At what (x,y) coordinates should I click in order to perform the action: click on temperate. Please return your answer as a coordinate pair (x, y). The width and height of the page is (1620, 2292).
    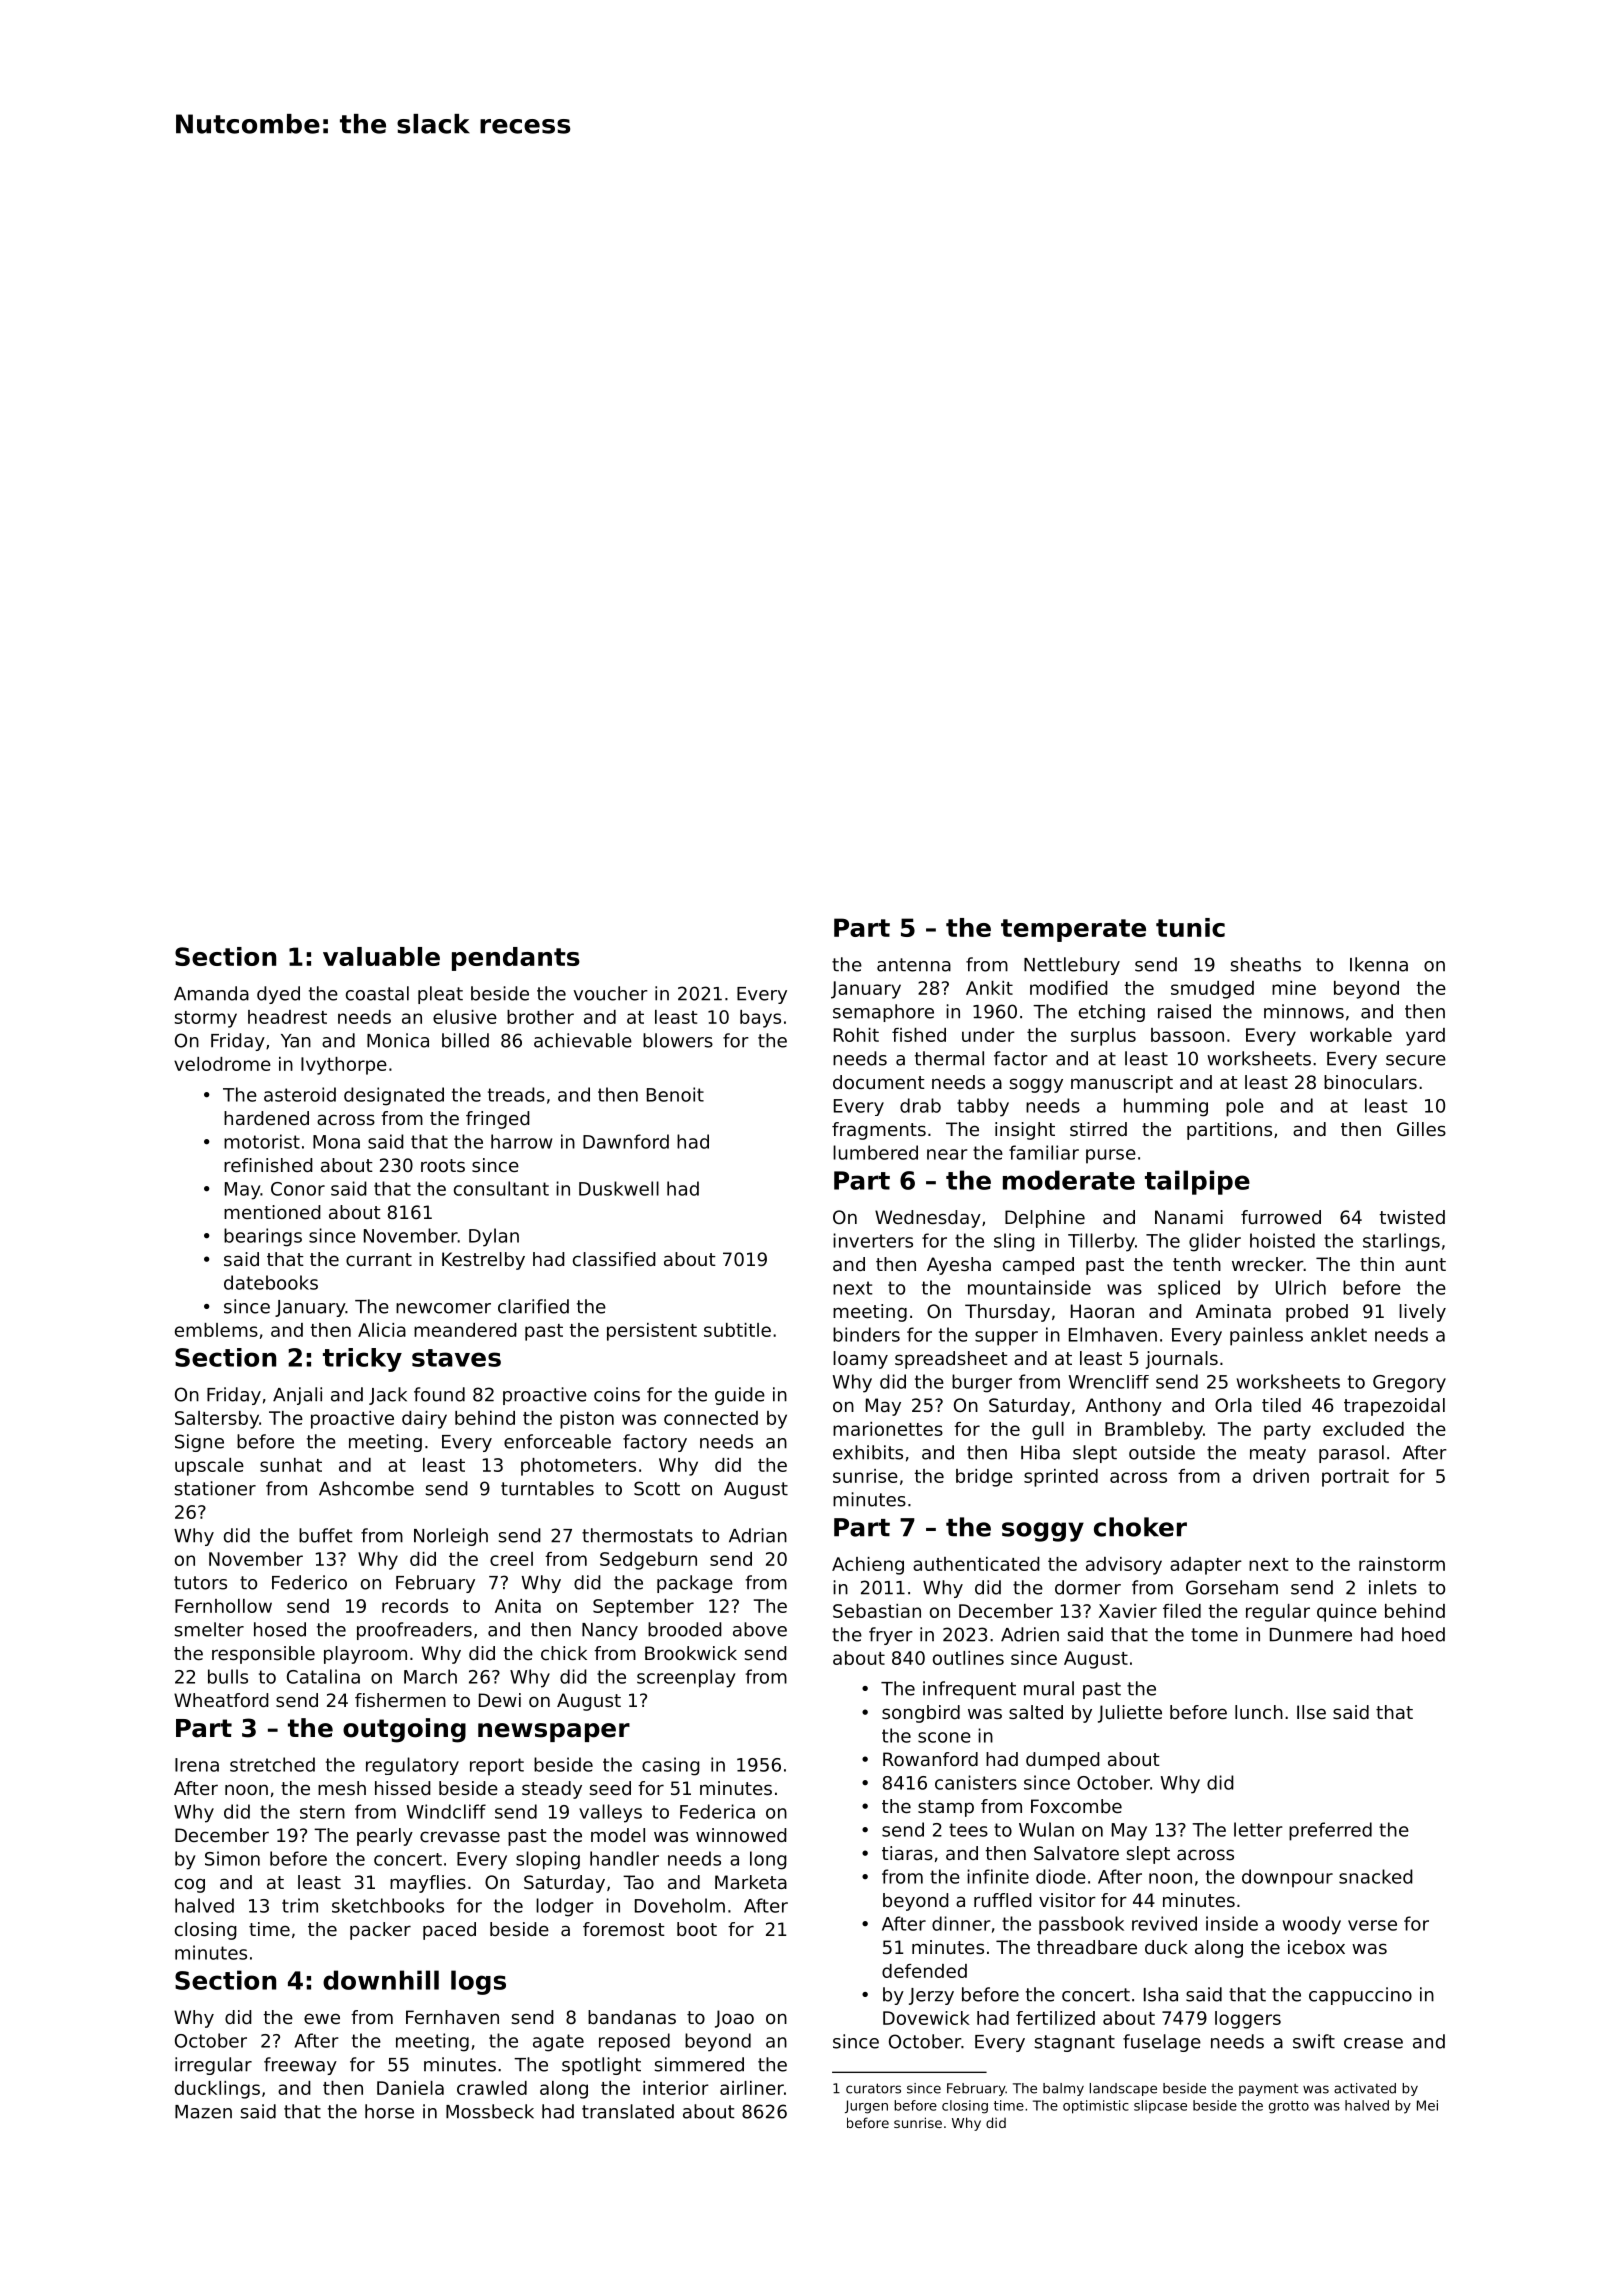
    Looking at the image, I should click on (1073, 930).
